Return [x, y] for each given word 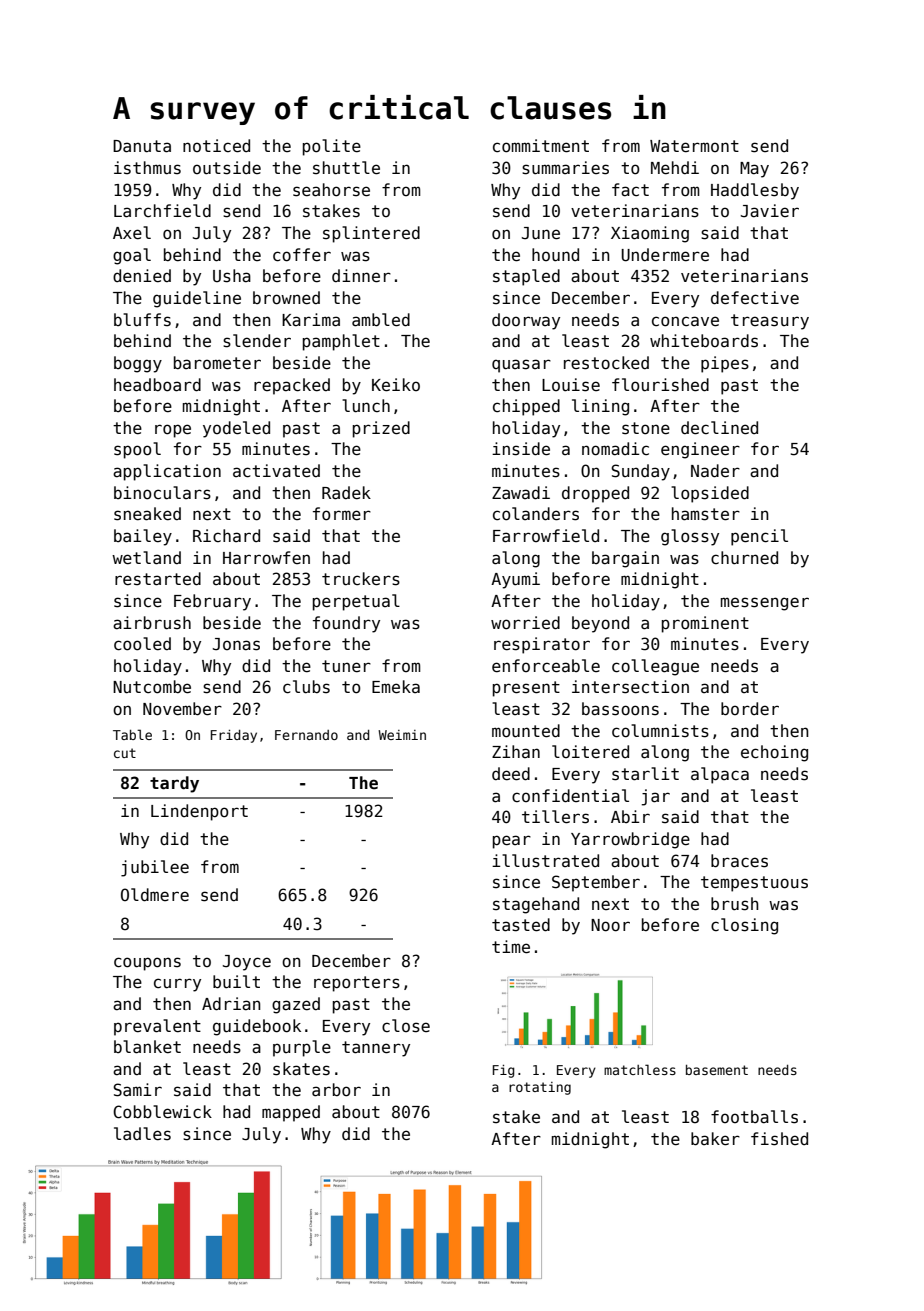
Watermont [694, 146]
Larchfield [162, 211]
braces [739, 861]
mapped [291, 1113]
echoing [774, 753]
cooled [142, 644]
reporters [357, 984]
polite [332, 147]
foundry [346, 624]
